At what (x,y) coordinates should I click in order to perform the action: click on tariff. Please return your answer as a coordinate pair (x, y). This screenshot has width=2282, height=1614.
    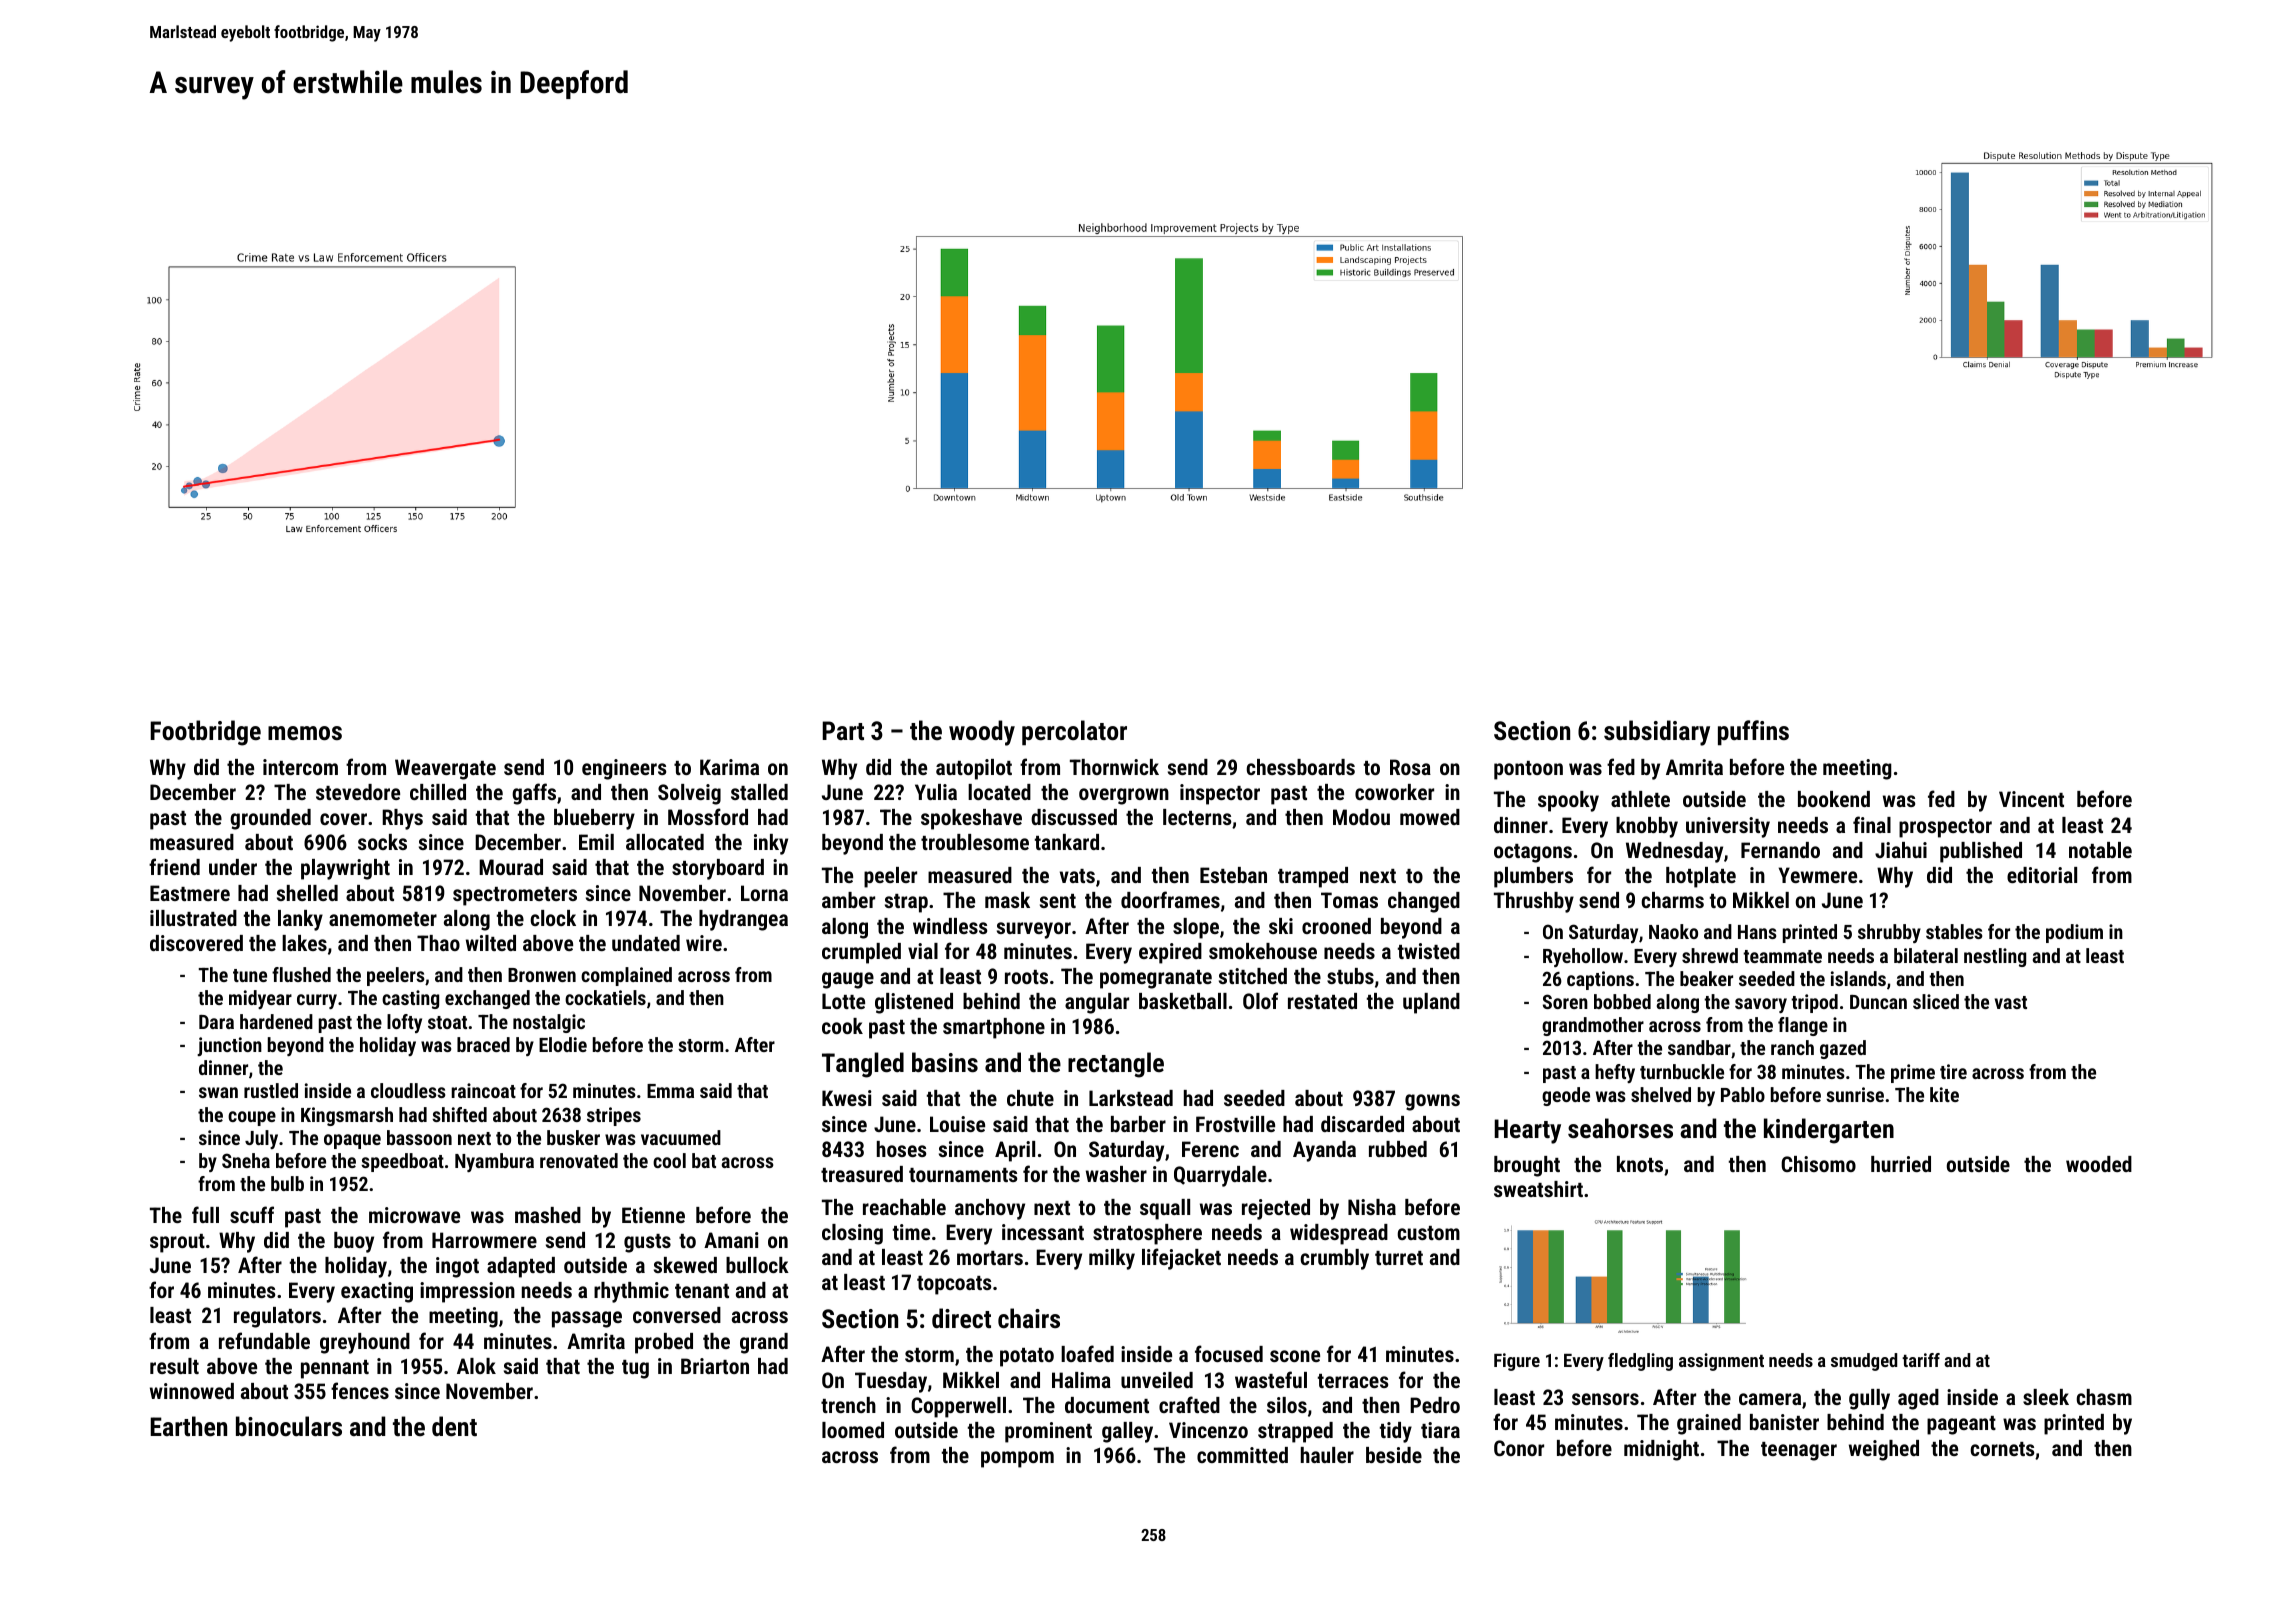
    Looking at the image, I should click on (1921, 1360).
